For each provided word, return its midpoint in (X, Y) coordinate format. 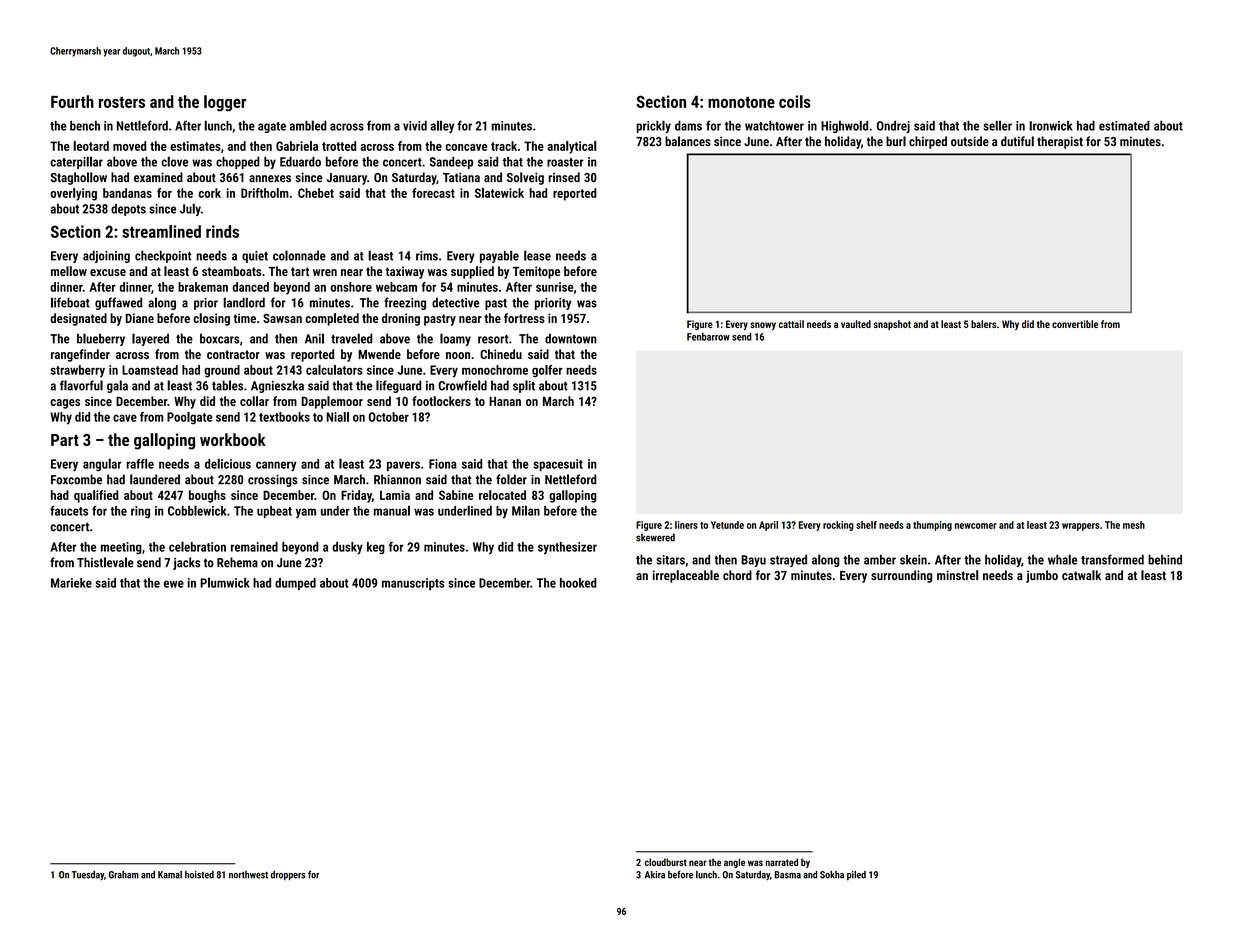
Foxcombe (76, 479)
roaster (565, 162)
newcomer (976, 526)
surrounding (901, 576)
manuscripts (413, 584)
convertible (1075, 324)
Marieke (71, 583)
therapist (1060, 142)
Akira (655, 875)
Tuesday (88, 875)
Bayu (753, 561)
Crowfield (462, 385)
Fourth (72, 101)
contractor (233, 354)
